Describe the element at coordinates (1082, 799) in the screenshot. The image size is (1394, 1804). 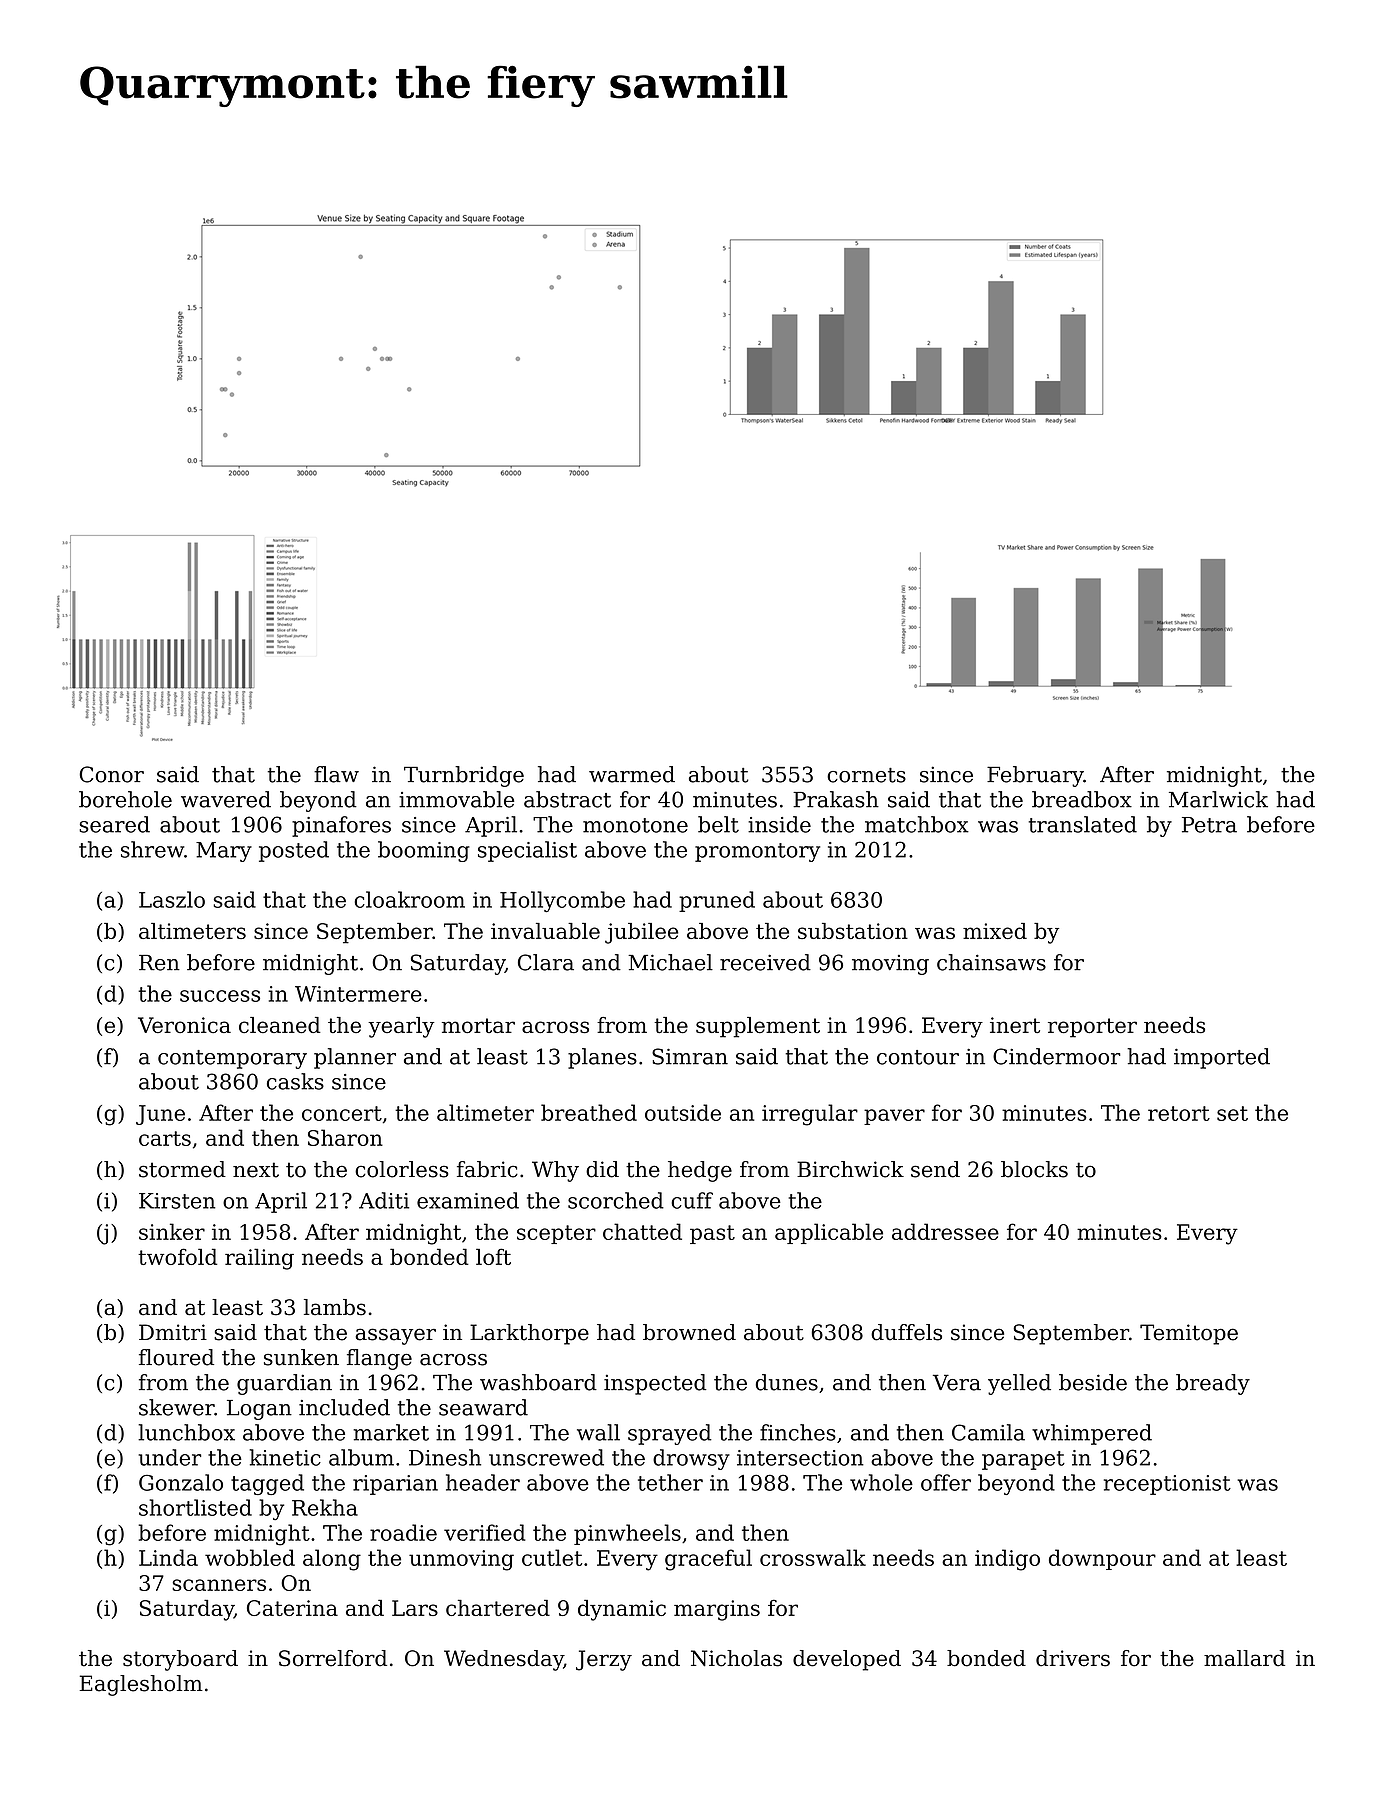
I see `breadbox` at that location.
